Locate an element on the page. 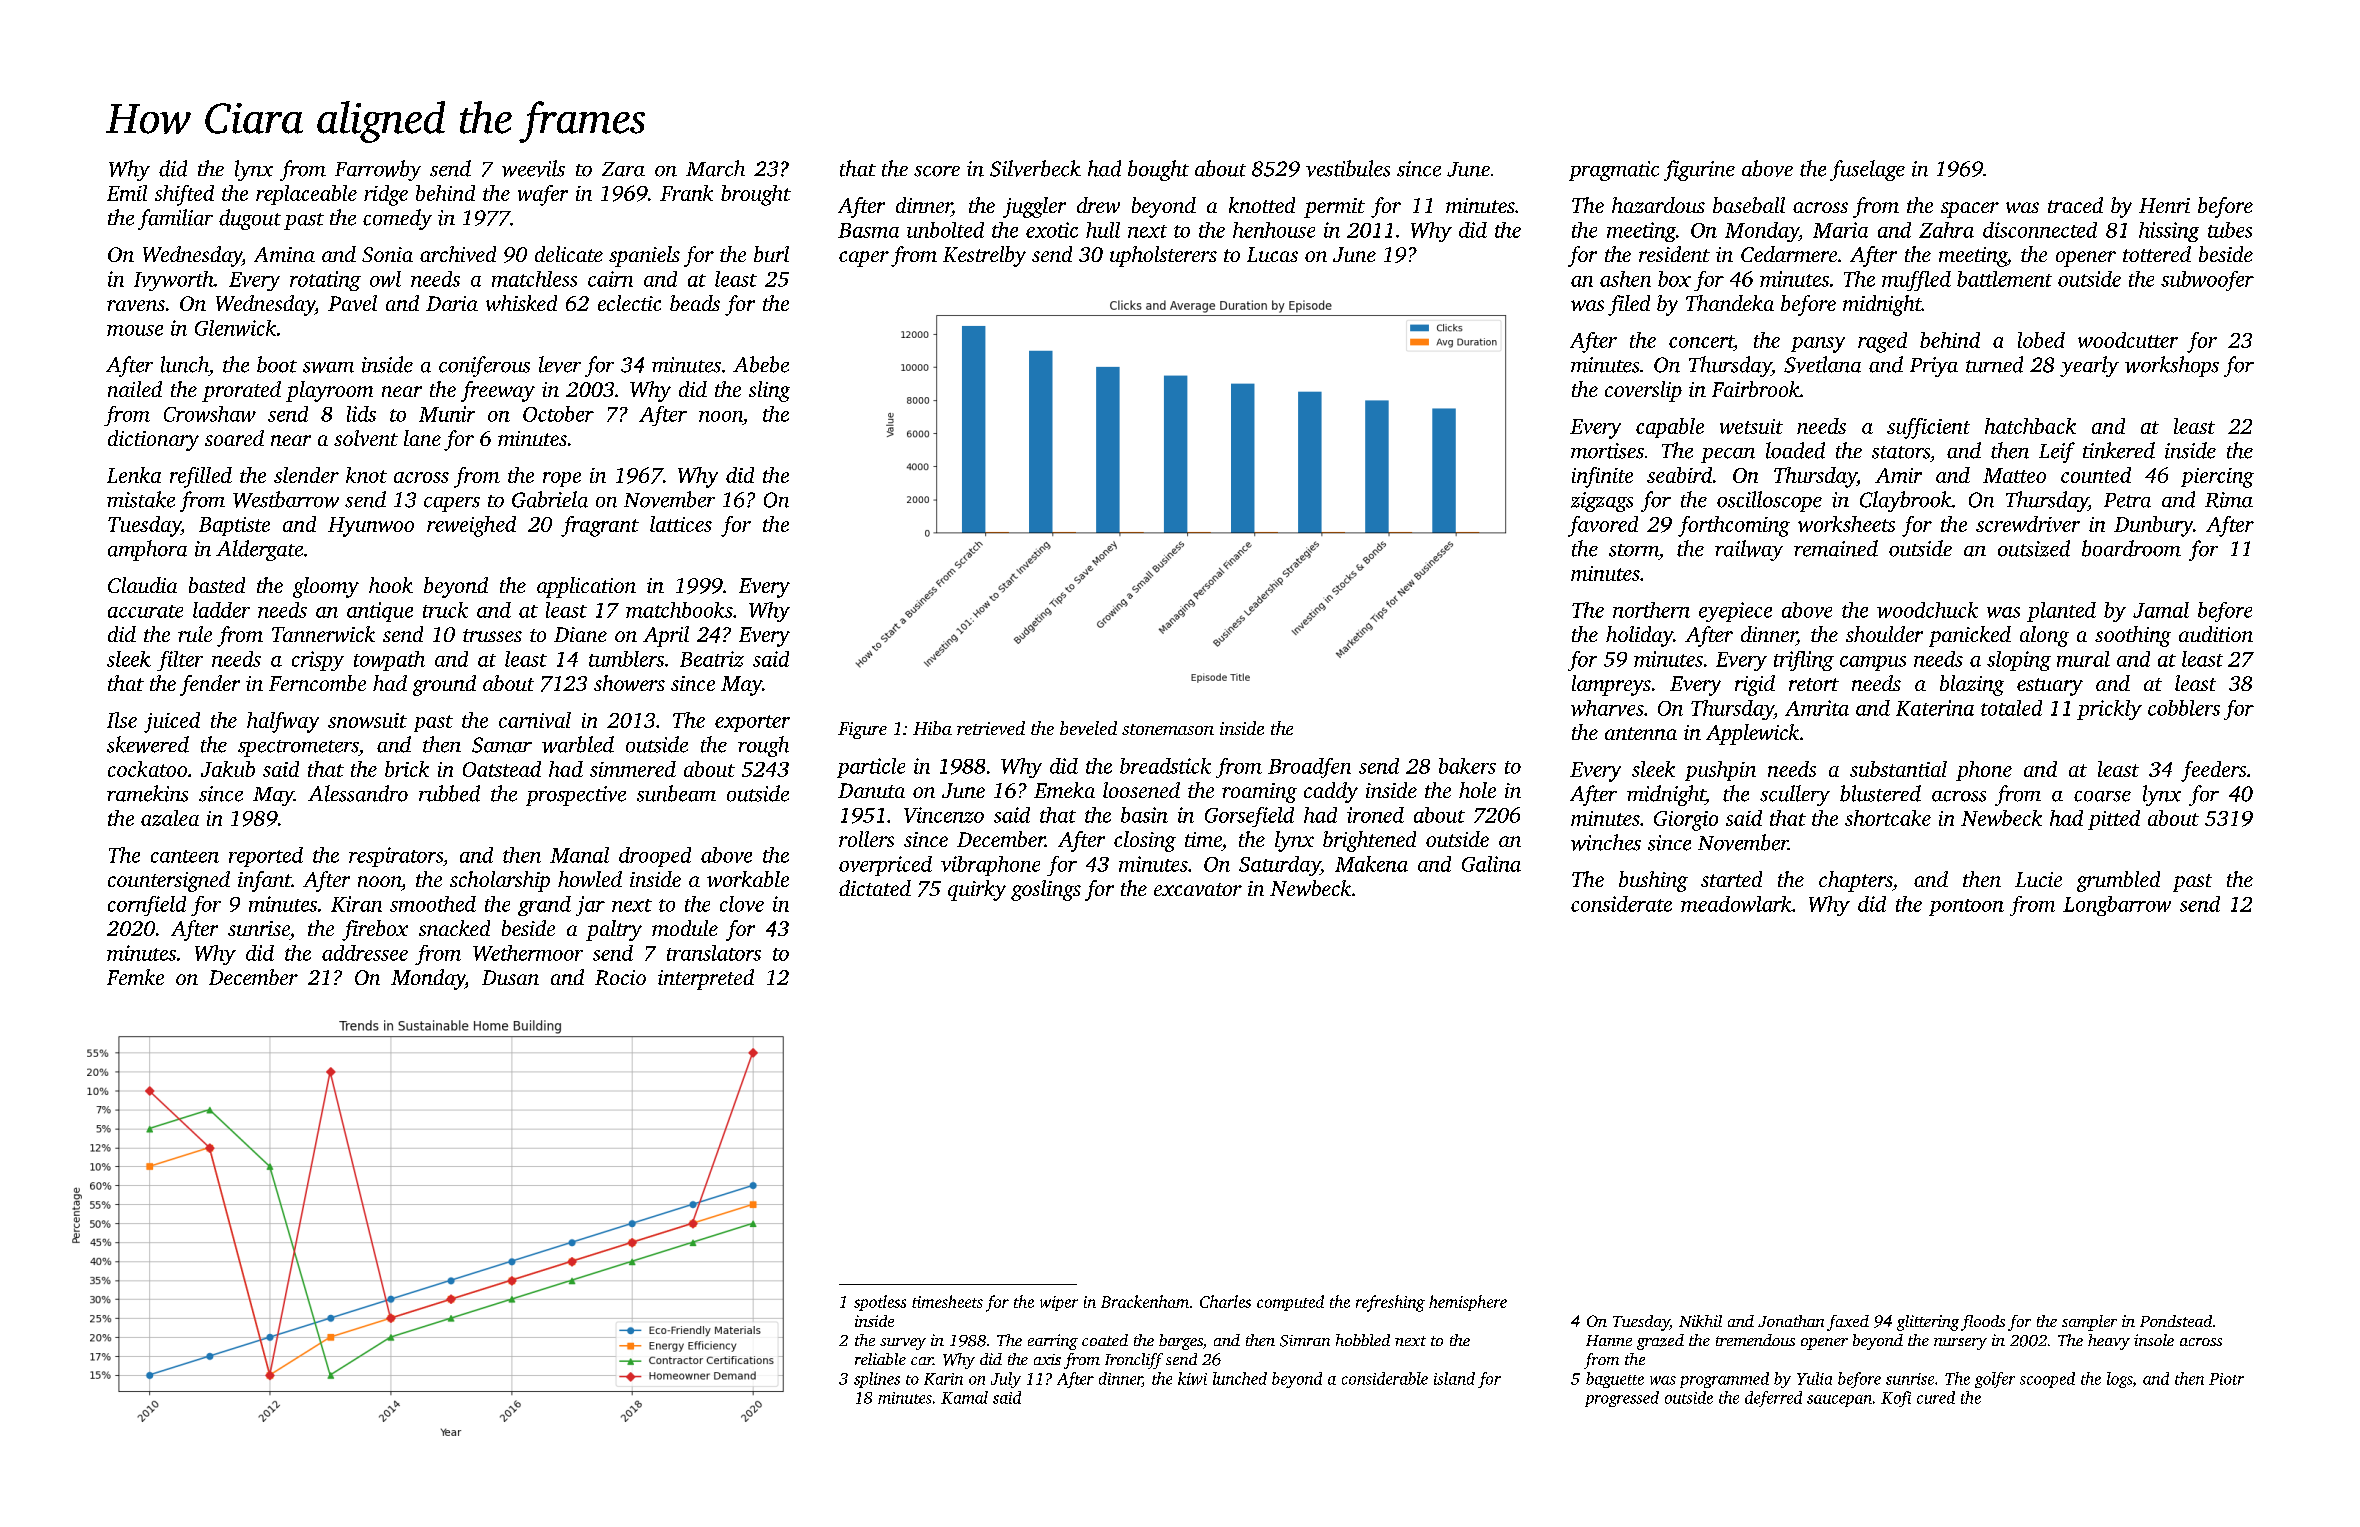 This page has width=2360, height=1527. Galina is located at coordinates (1491, 864).
